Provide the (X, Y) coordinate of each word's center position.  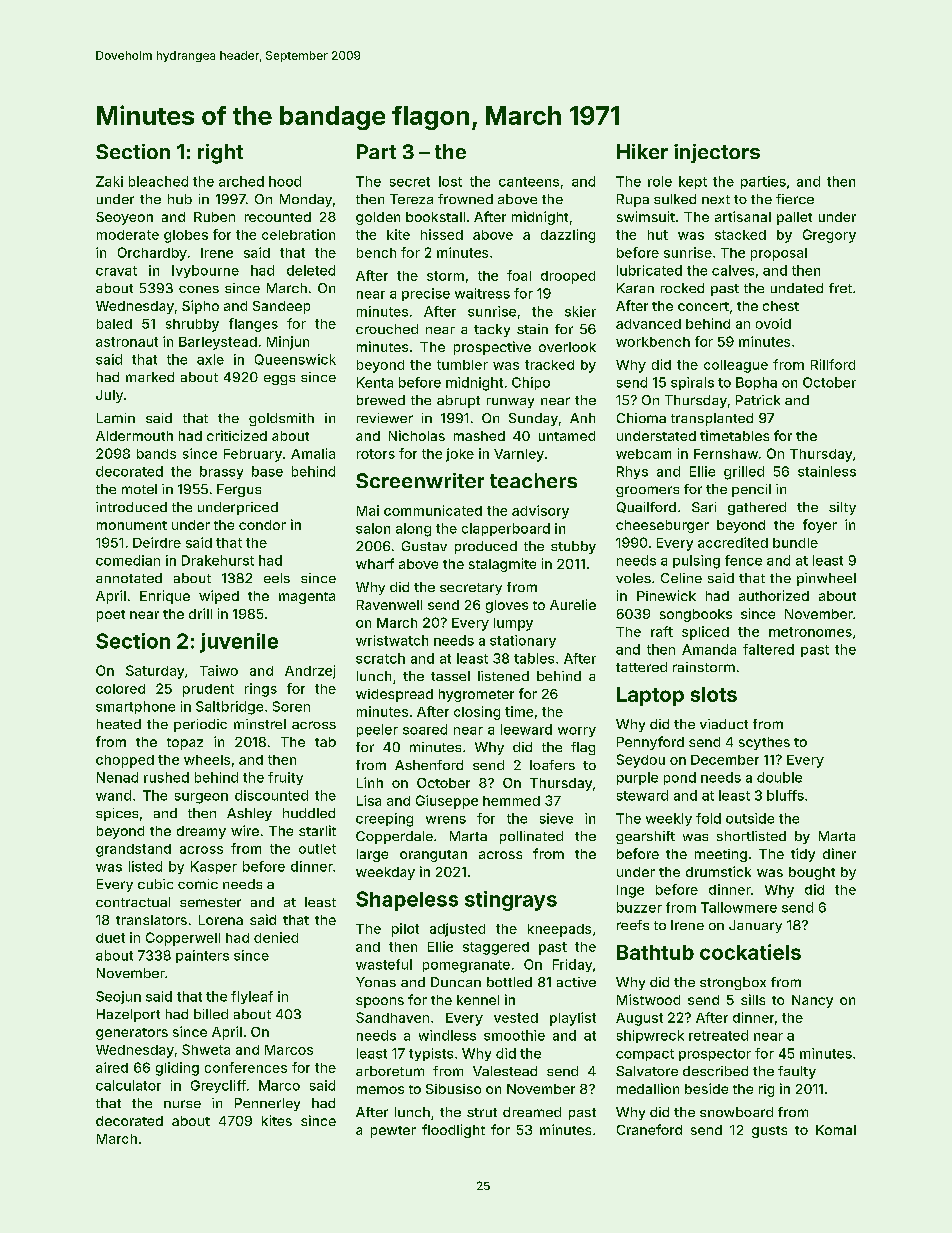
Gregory (829, 236)
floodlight (453, 1131)
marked (150, 377)
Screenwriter (420, 480)
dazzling (568, 236)
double (779, 777)
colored (120, 689)
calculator (128, 1085)
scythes (764, 743)
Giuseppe (447, 802)
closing (477, 713)
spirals (692, 383)
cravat (116, 271)
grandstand (133, 850)
